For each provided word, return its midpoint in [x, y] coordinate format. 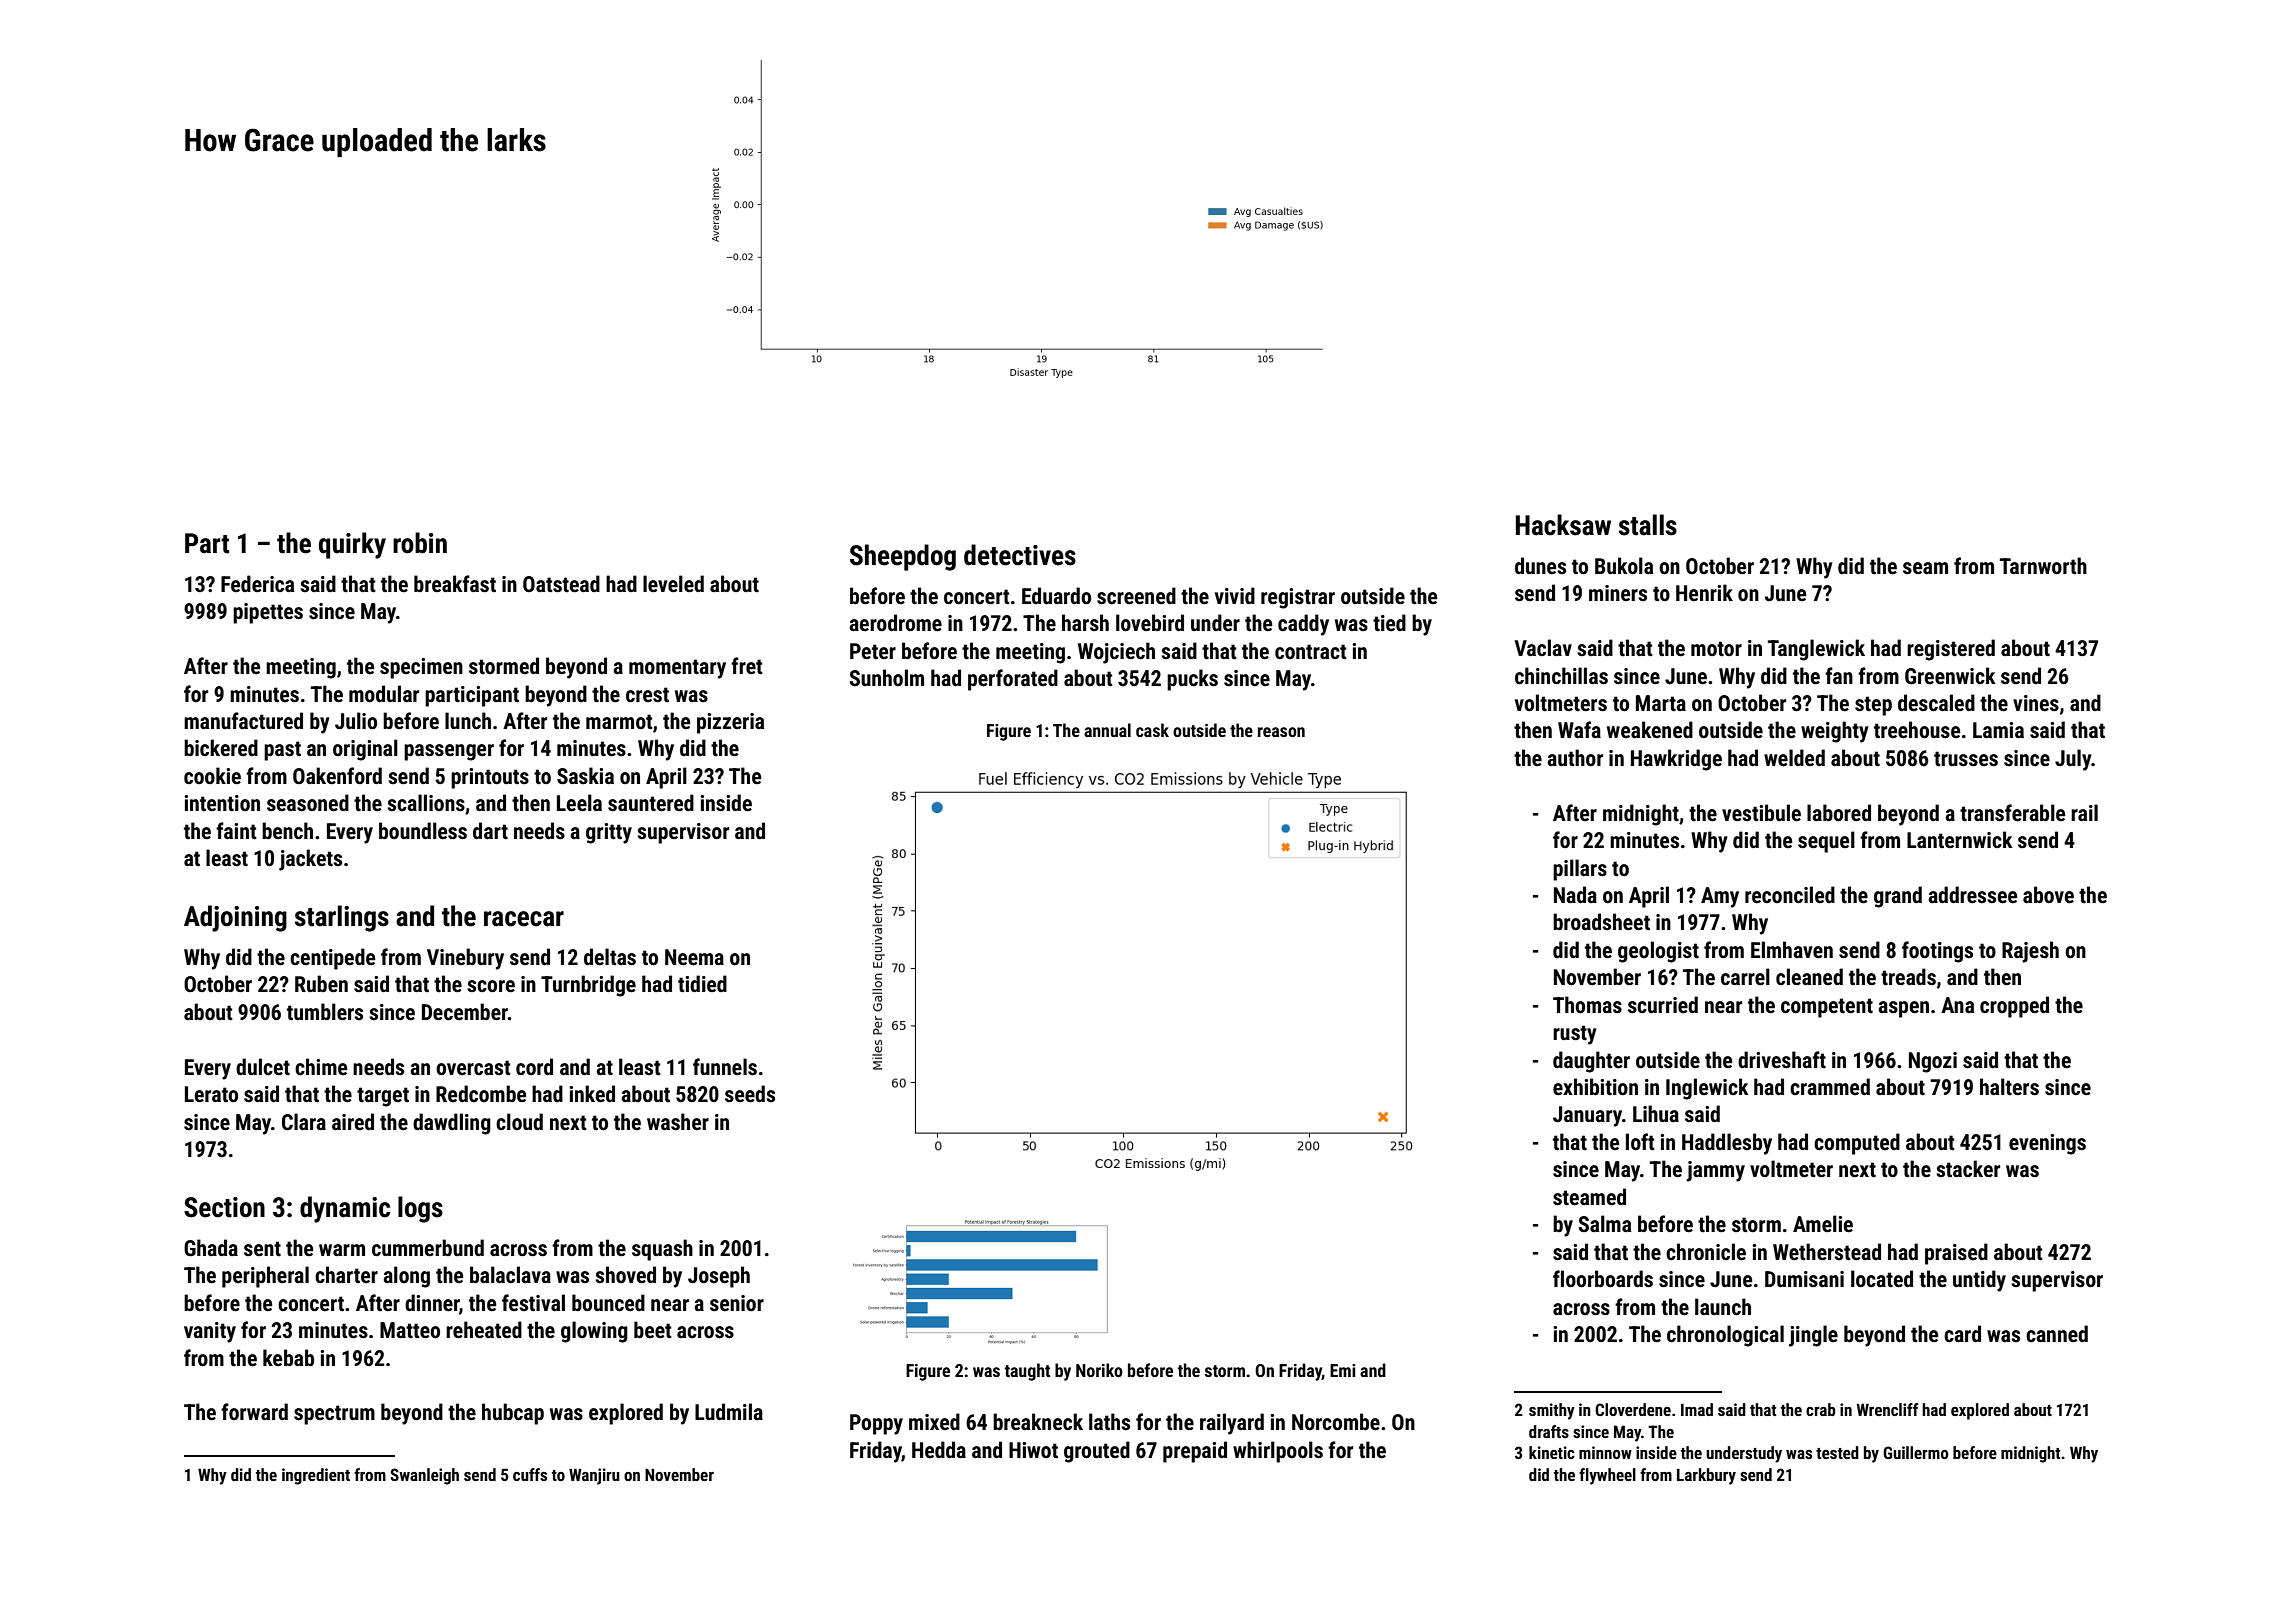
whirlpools [1278, 1452]
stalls [1648, 525]
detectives [1020, 555]
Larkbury [1706, 1476]
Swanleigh [424, 1476]
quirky [352, 545]
